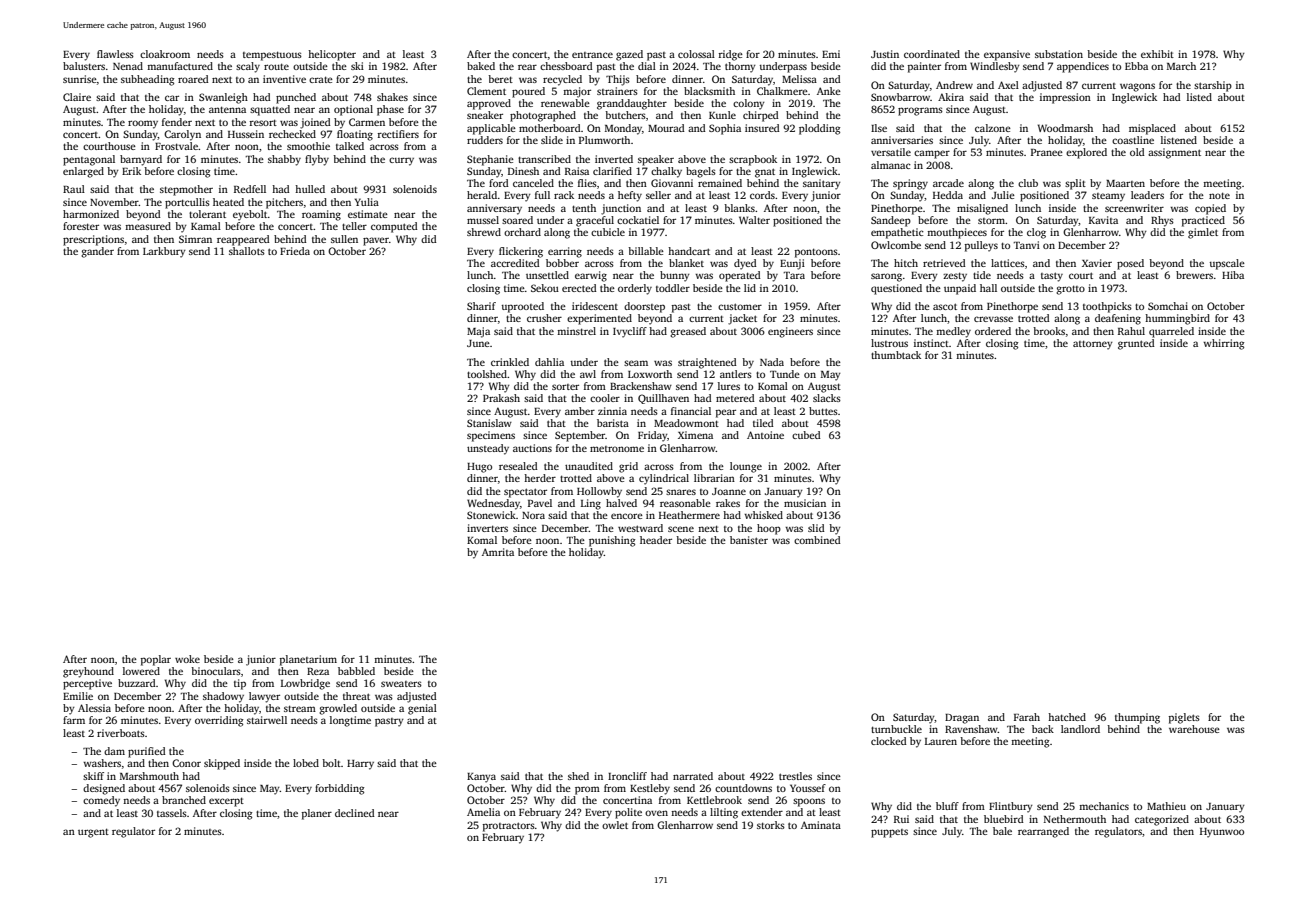 The width and height of the screenshot is (1308, 924). What do you see at coordinates (1162, 221) in the screenshot?
I see `Rhys` at bounding box center [1162, 221].
